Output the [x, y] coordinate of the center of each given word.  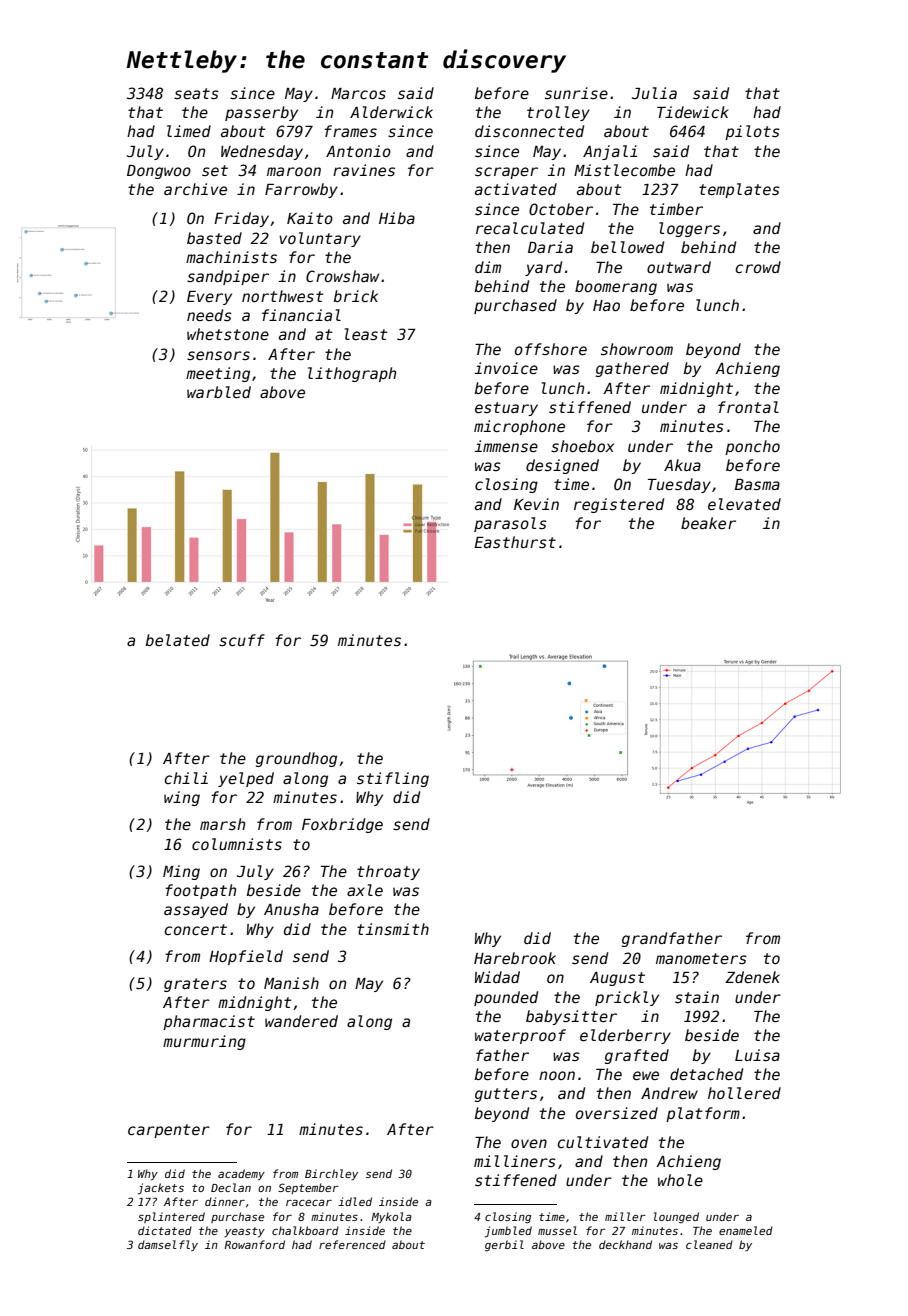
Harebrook [515, 958]
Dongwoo [159, 172]
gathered [632, 369]
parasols [510, 524]
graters [195, 985]
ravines [364, 170]
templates [739, 190]
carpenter [169, 1131]
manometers [701, 958]
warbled [219, 392]
